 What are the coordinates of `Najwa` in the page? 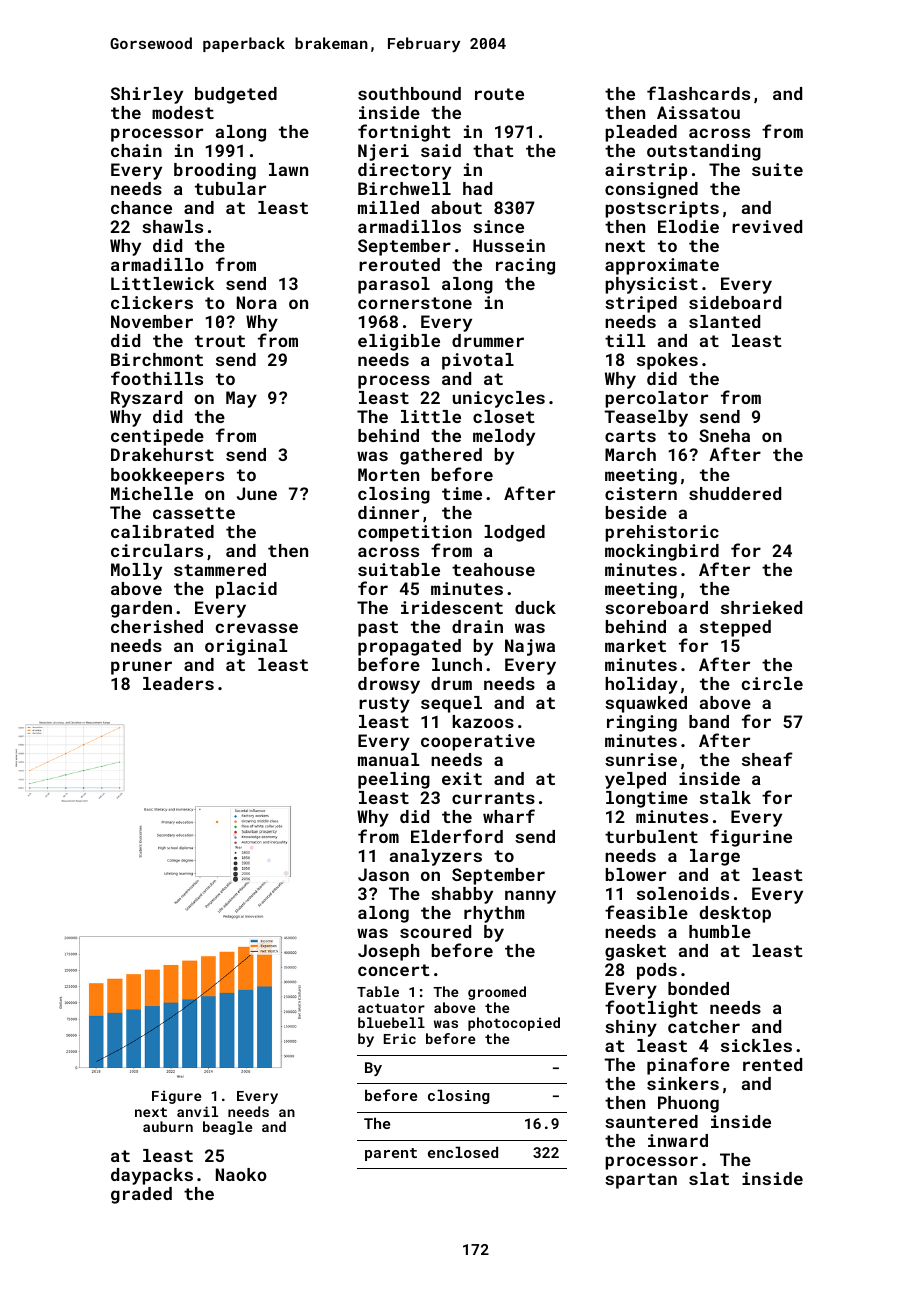 It's located at (530, 647).
